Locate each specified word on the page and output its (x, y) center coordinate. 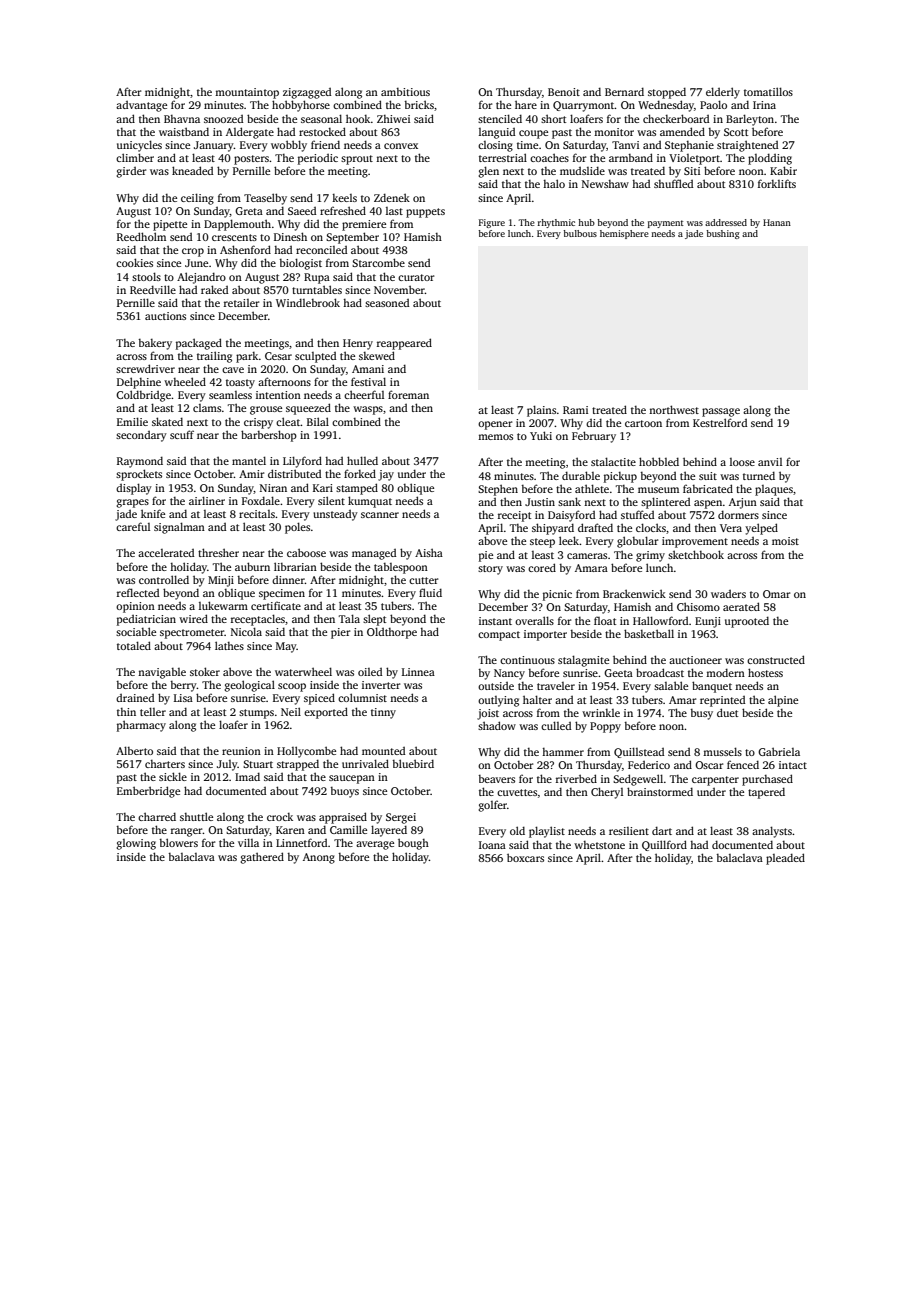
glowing (136, 844)
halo (554, 183)
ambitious (405, 92)
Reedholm (141, 236)
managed (374, 554)
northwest (674, 409)
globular (637, 542)
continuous (527, 660)
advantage (141, 106)
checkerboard (676, 118)
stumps (256, 714)
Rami (575, 410)
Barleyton (750, 120)
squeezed (308, 409)
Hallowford (661, 620)
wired (193, 618)
